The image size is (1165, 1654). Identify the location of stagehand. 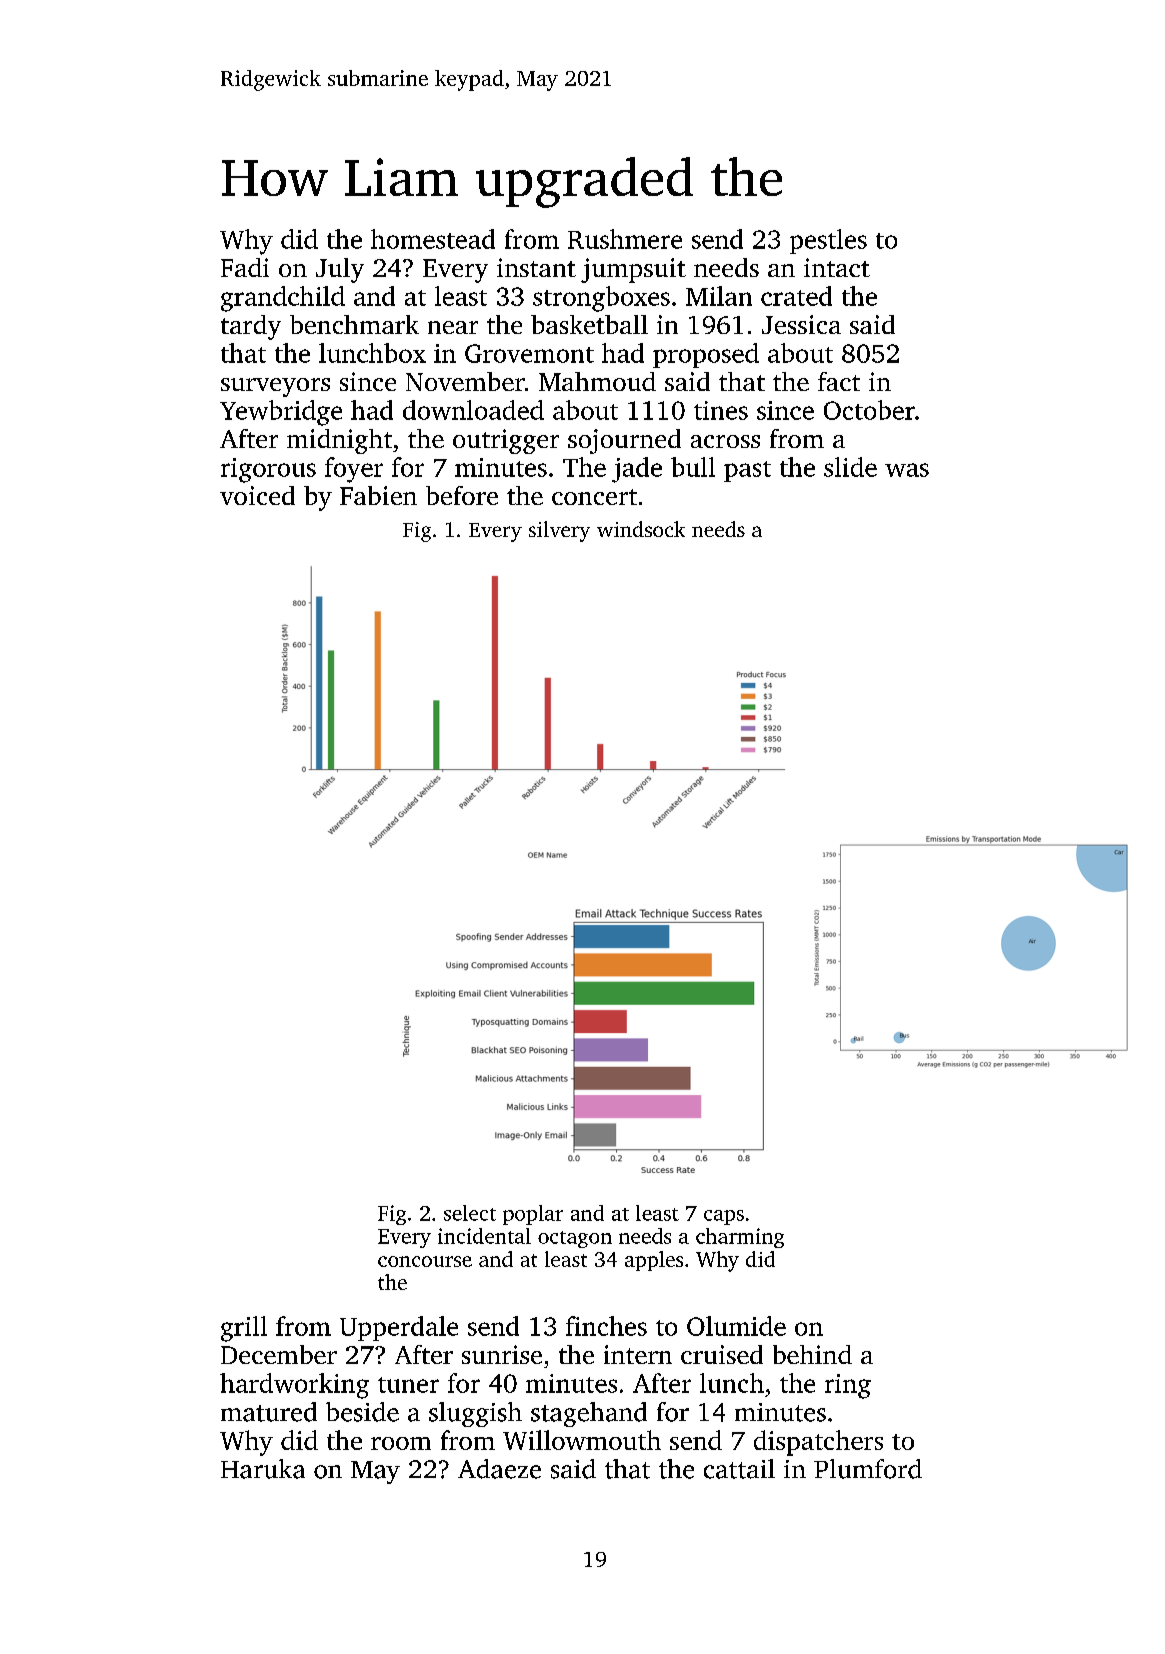
(589, 1414).
